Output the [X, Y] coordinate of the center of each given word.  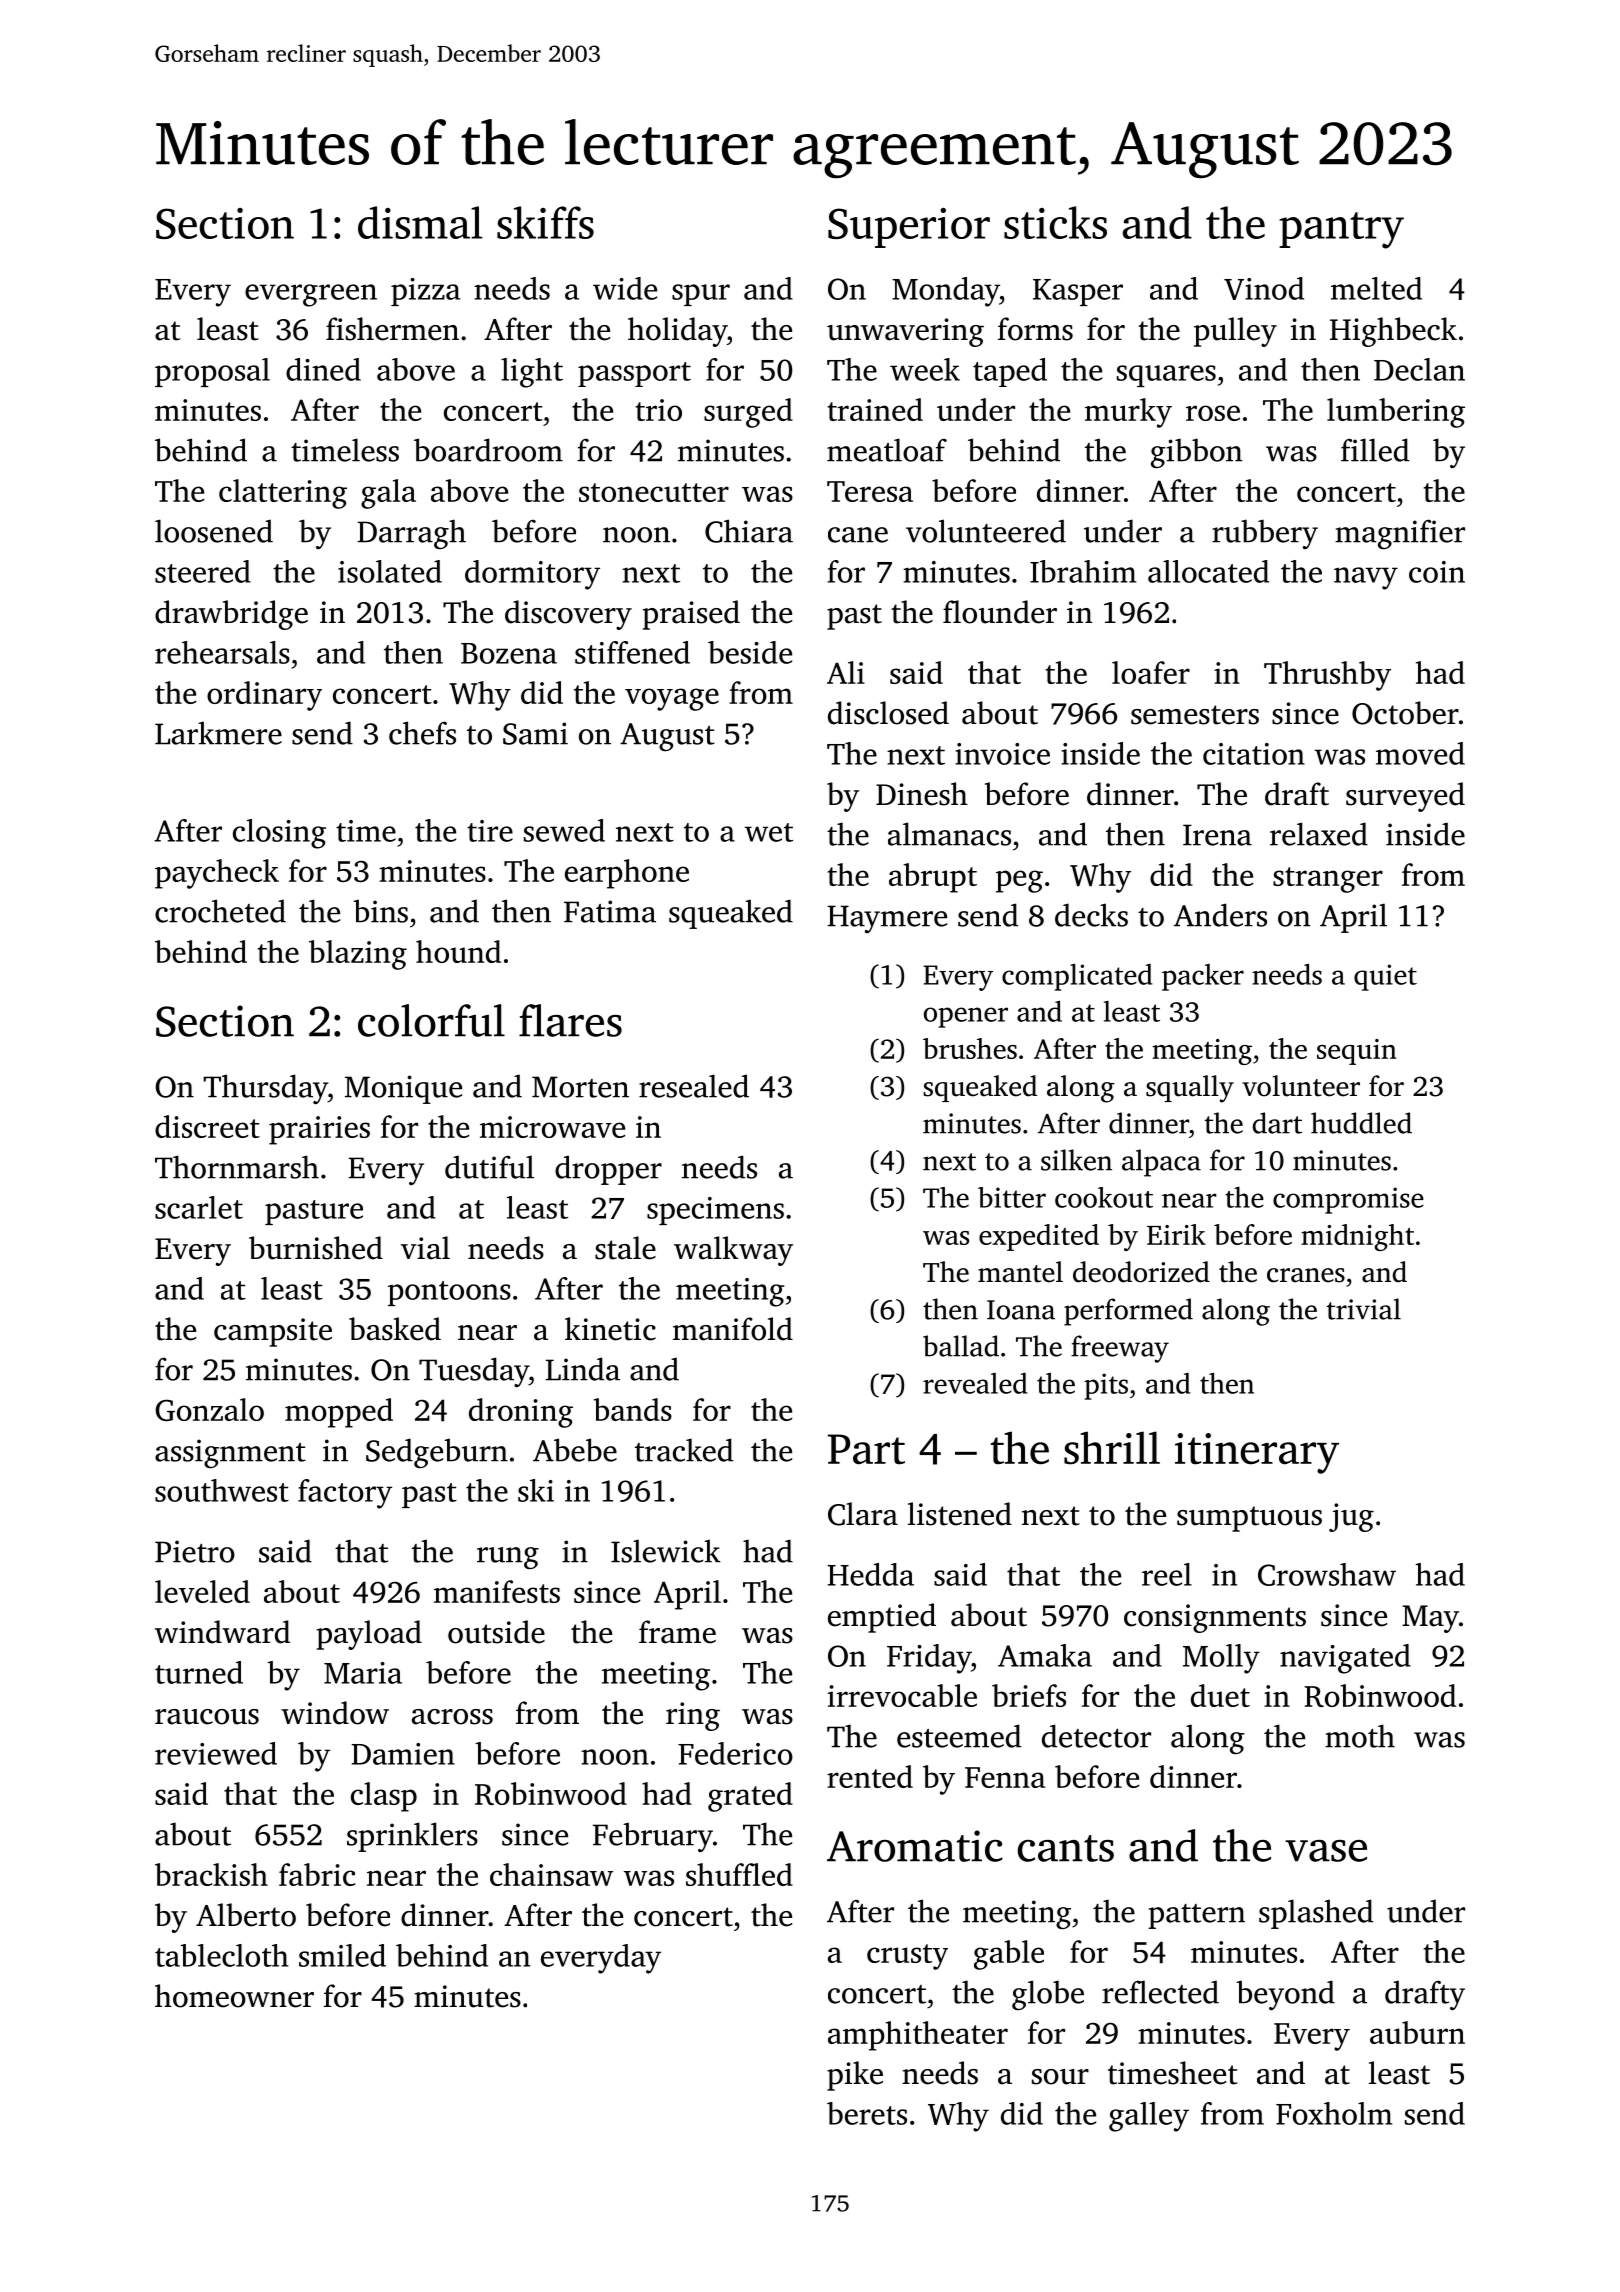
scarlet [199, 1207]
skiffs [545, 222]
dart [1277, 1123]
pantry [1341, 230]
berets [867, 2113]
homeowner [234, 1996]
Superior [909, 228]
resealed [694, 1086]
